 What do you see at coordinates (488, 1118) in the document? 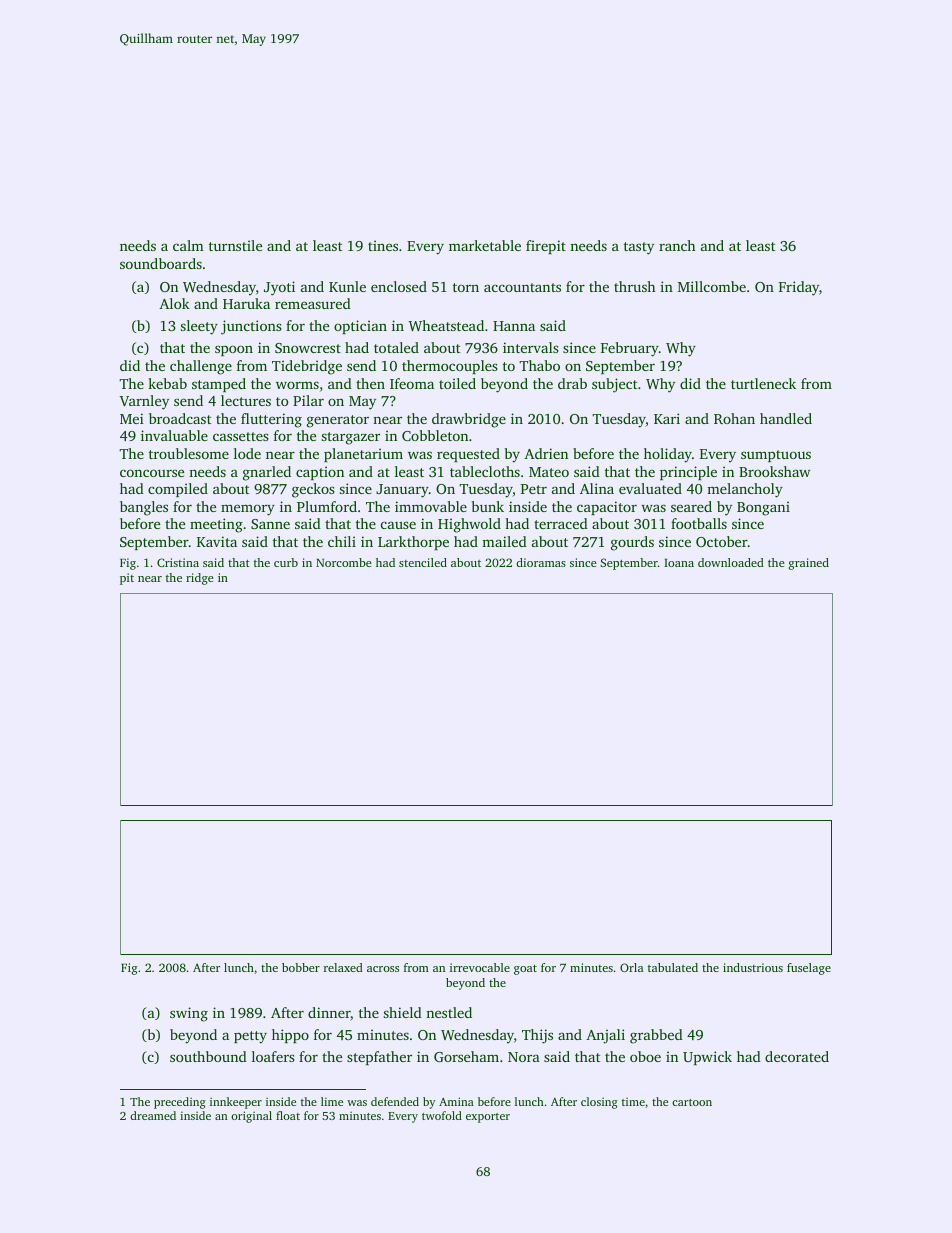
I see `exporter` at bounding box center [488, 1118].
